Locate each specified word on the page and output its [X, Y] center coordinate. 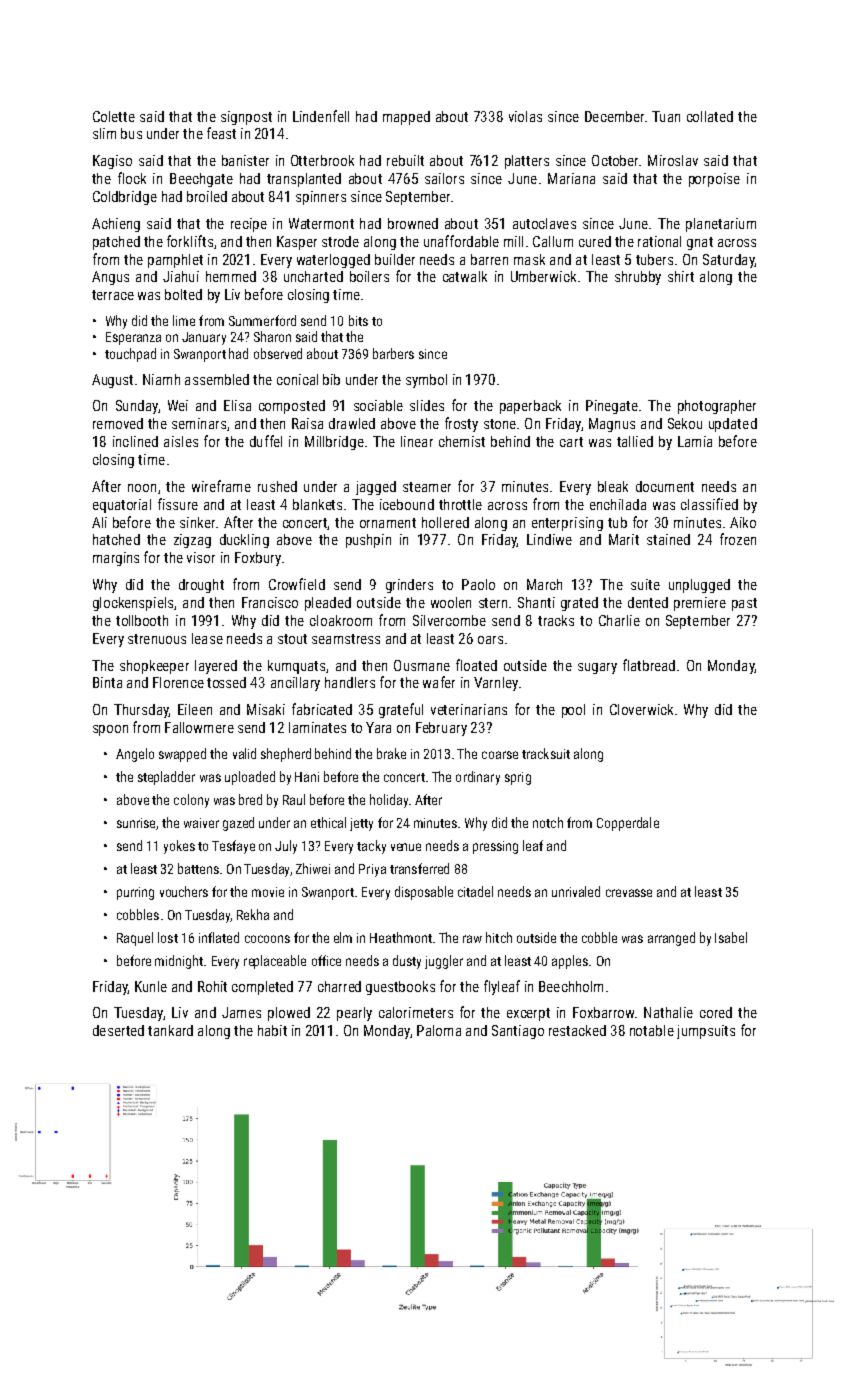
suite [645, 584]
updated [733, 425]
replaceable [275, 962]
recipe [249, 225]
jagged [376, 488]
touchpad [130, 355]
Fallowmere [199, 727]
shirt [681, 276]
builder [395, 259]
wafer [439, 682]
